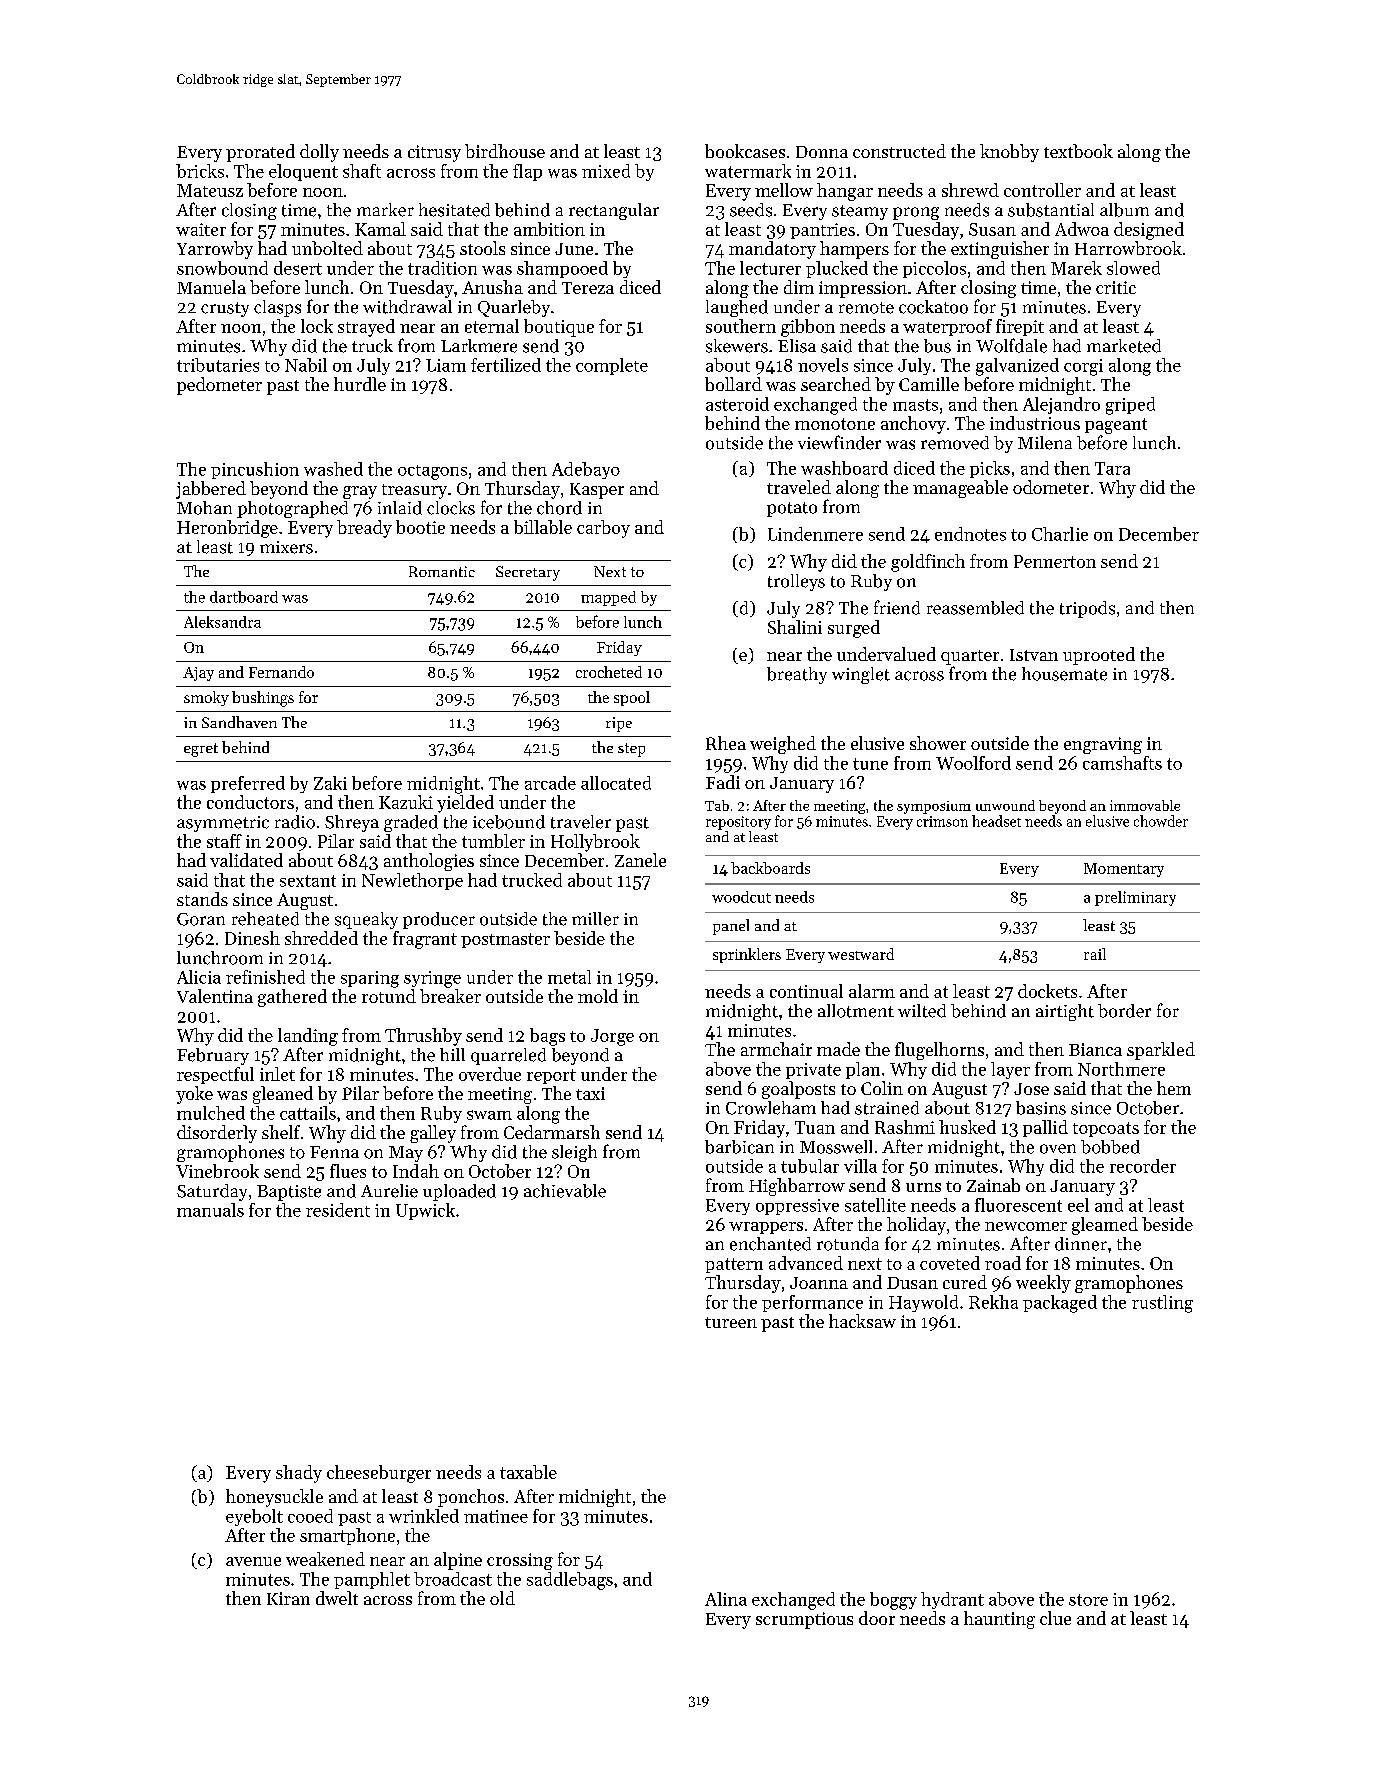 Image resolution: width=1376 pixels, height=1780 pixels. I want to click on step, so click(631, 750).
